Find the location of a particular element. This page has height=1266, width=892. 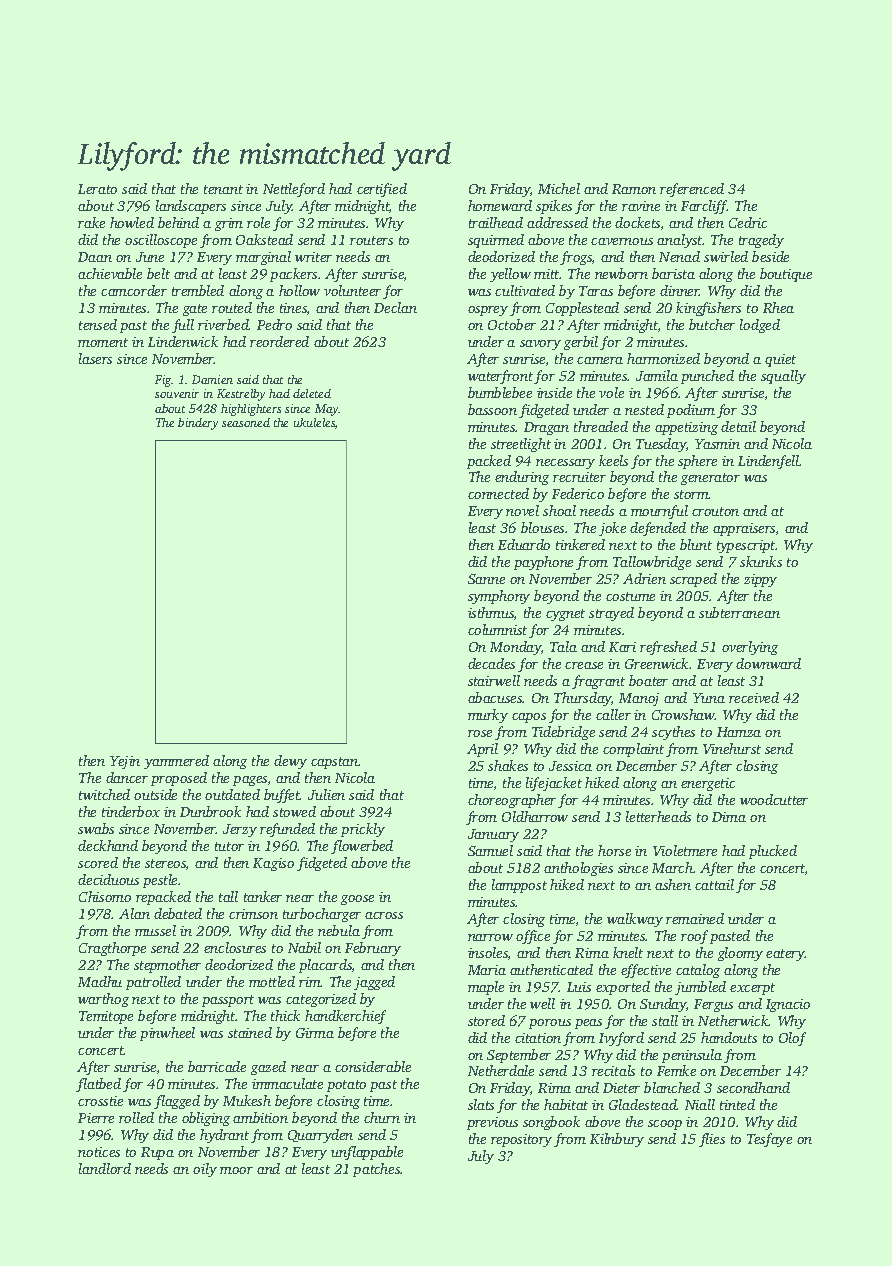

Violetmere is located at coordinates (685, 850).
